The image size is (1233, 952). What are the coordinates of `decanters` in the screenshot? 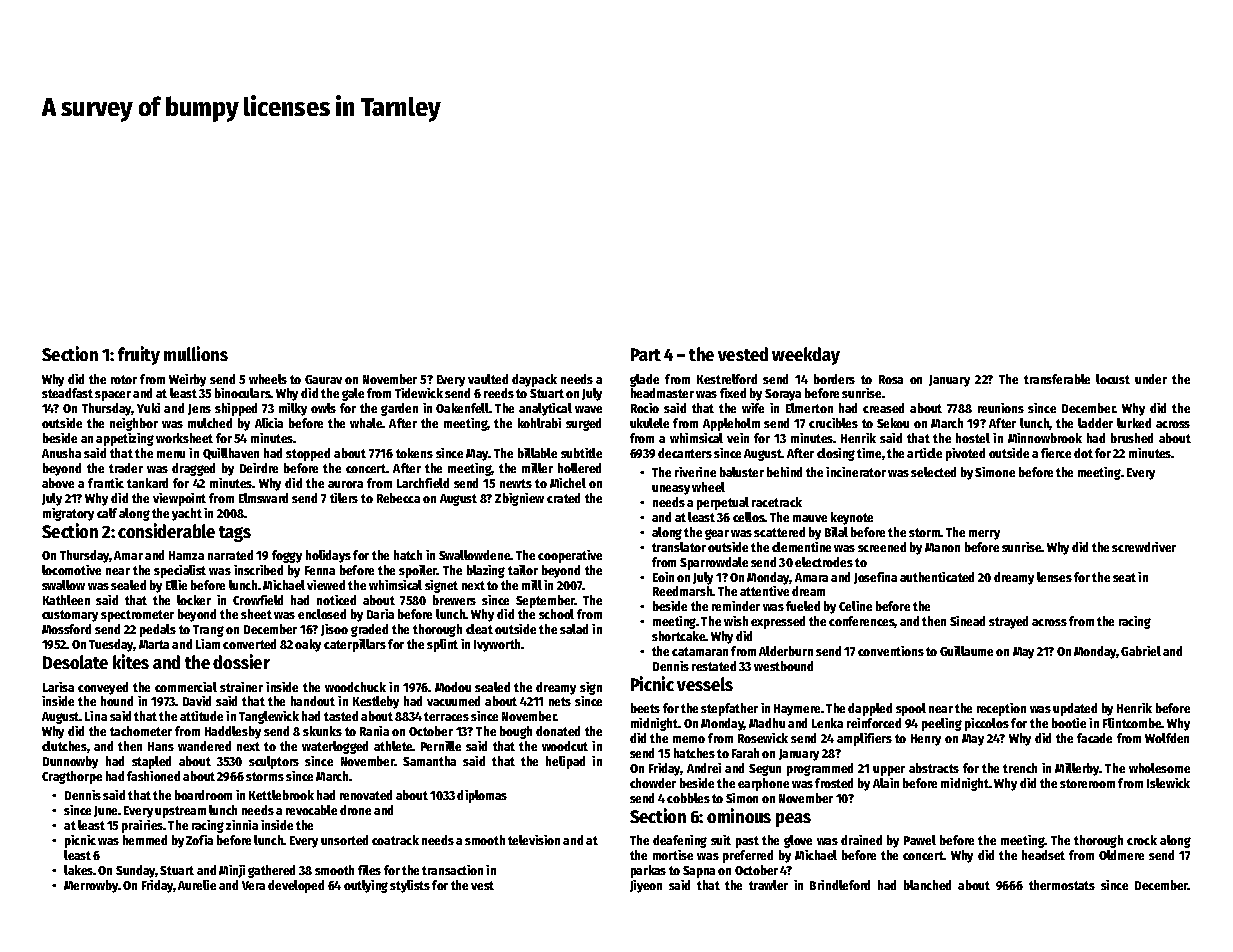 It's located at (685, 453).
